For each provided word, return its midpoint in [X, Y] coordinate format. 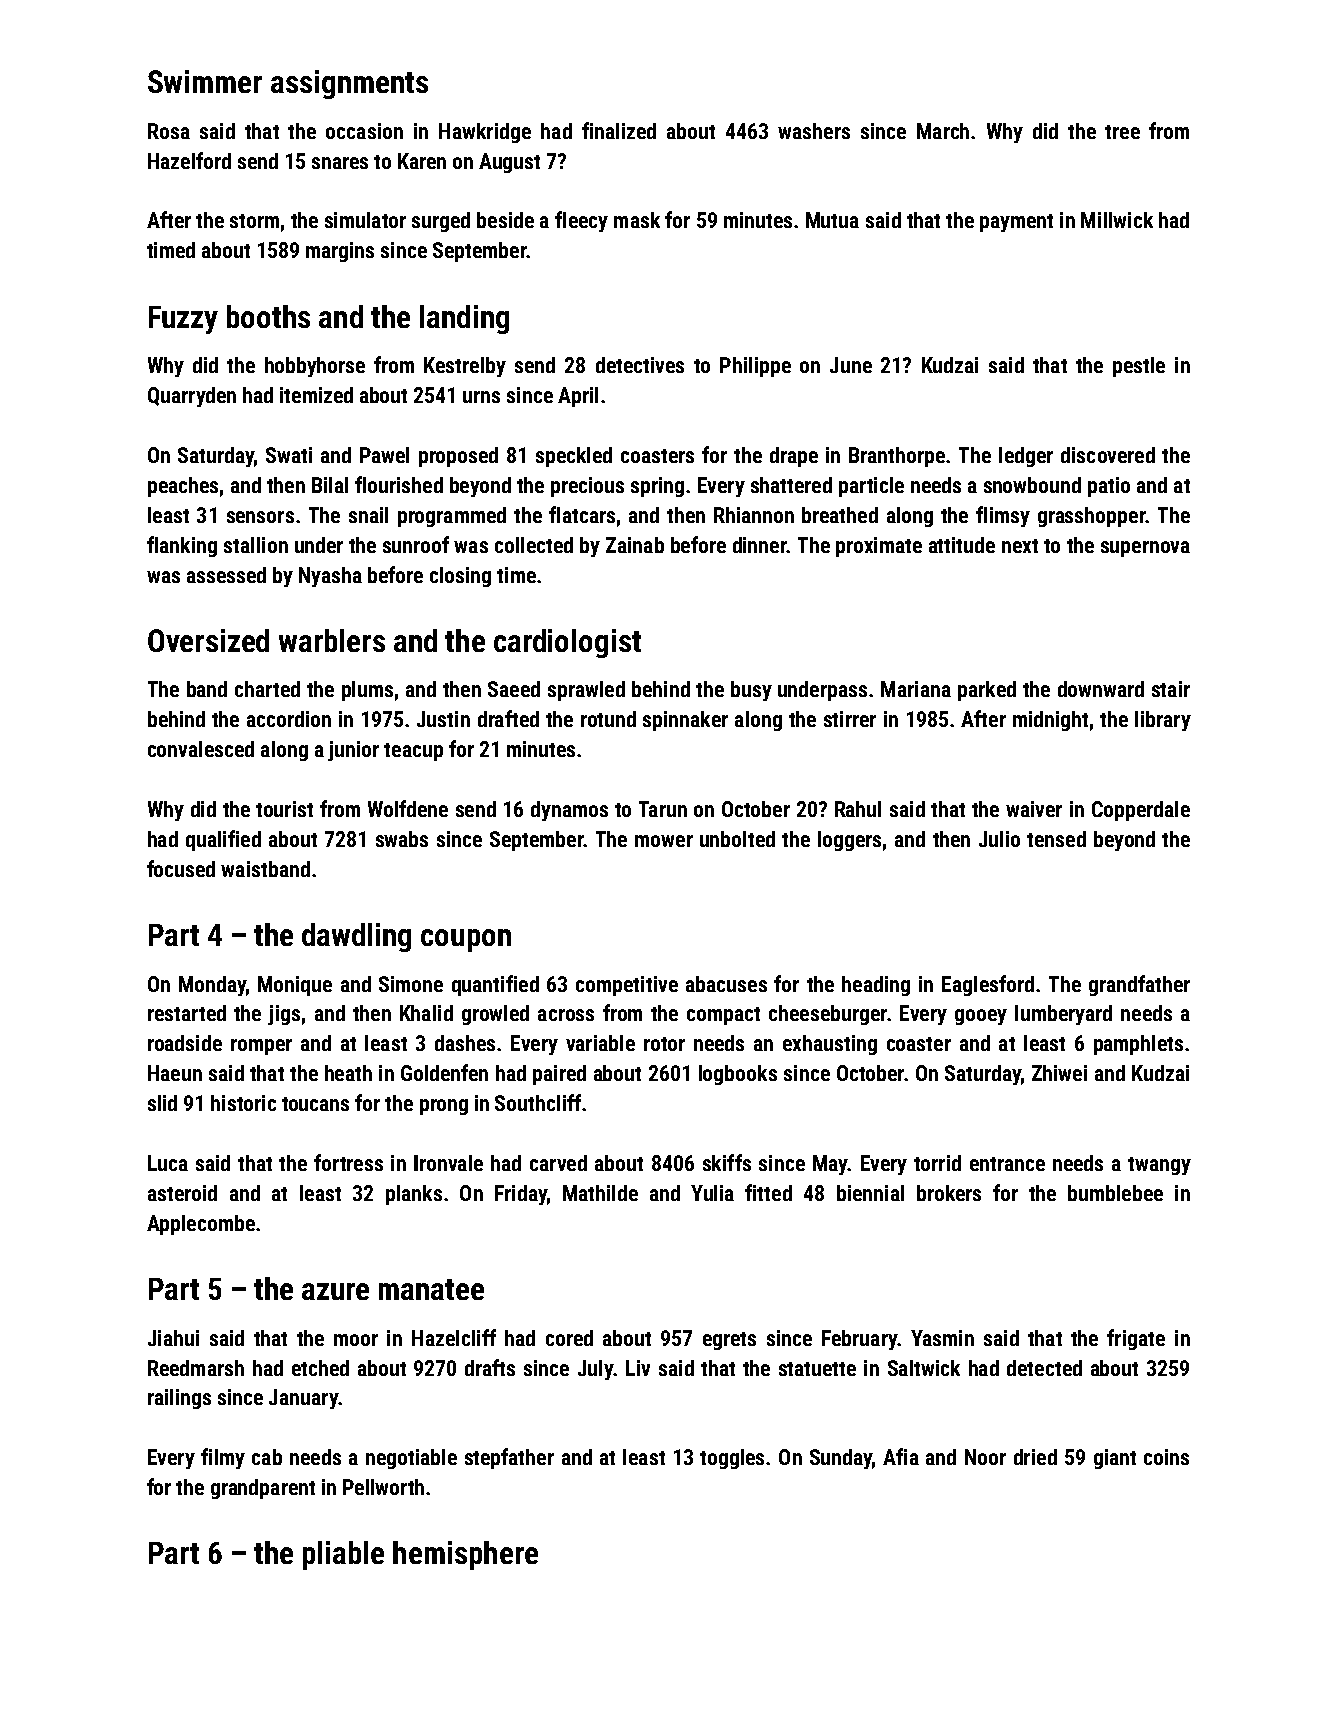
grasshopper [1091, 517]
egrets [729, 1341]
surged [441, 222]
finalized [619, 130]
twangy [1159, 1166]
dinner [760, 545]
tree [1122, 132]
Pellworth [383, 1487]
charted [267, 689]
